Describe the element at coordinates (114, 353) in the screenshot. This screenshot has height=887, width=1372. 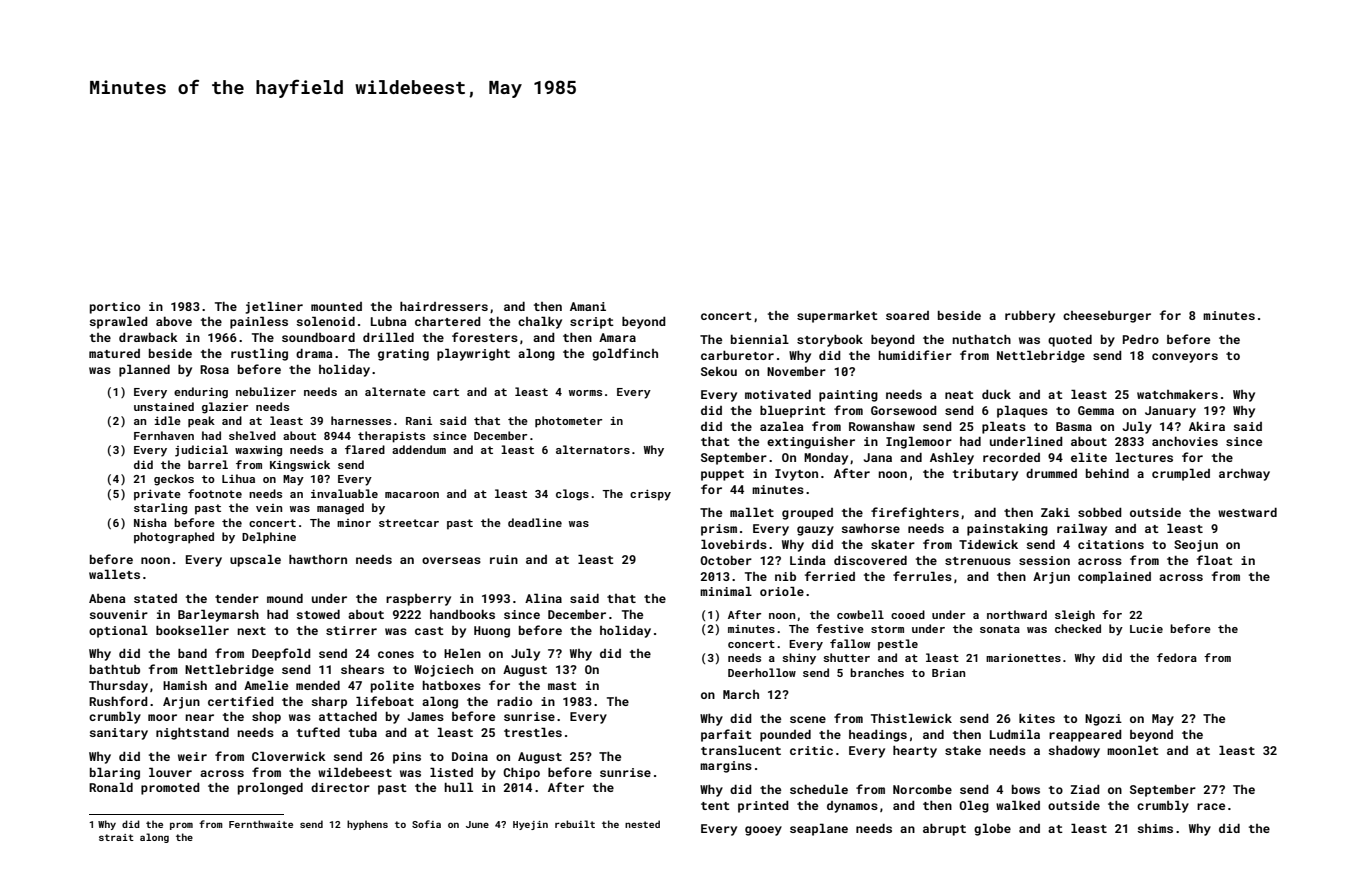
I see `matured` at that location.
